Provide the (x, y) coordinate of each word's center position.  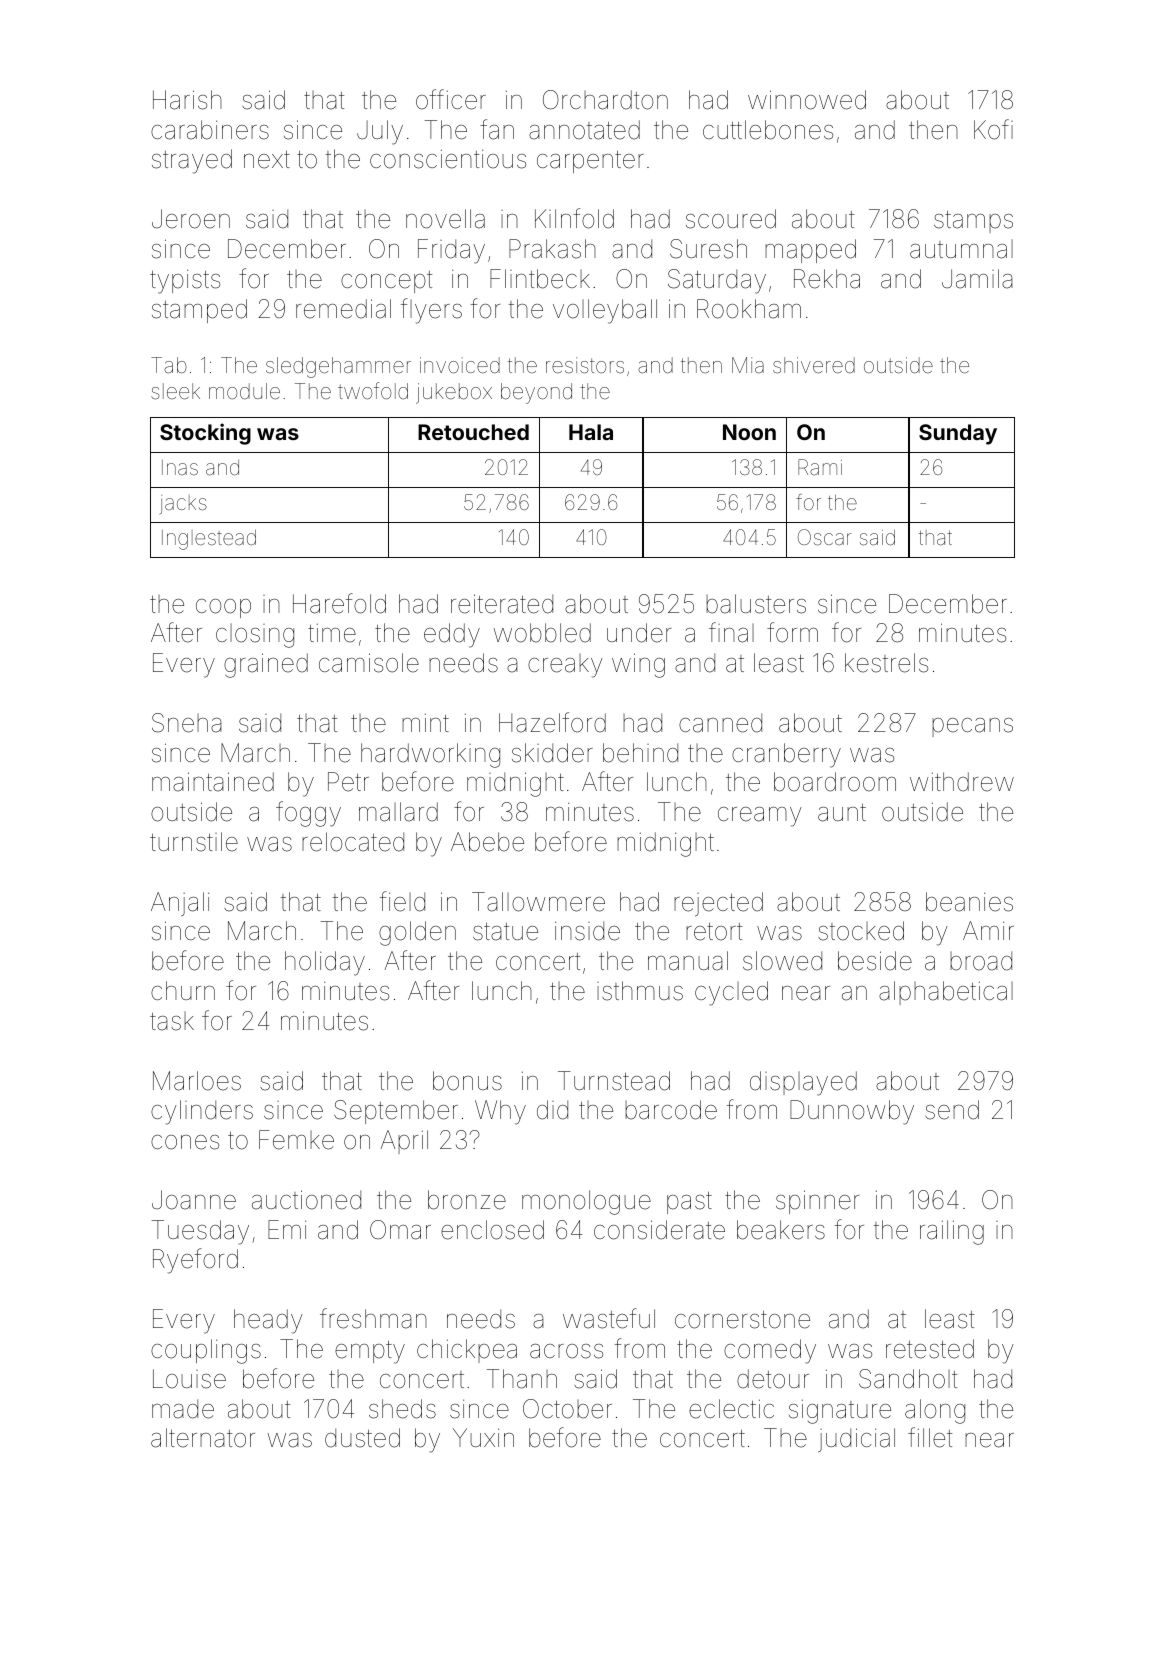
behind (640, 753)
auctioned (306, 1200)
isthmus (640, 991)
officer (451, 99)
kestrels (886, 663)
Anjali (180, 904)
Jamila (977, 279)
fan (497, 129)
